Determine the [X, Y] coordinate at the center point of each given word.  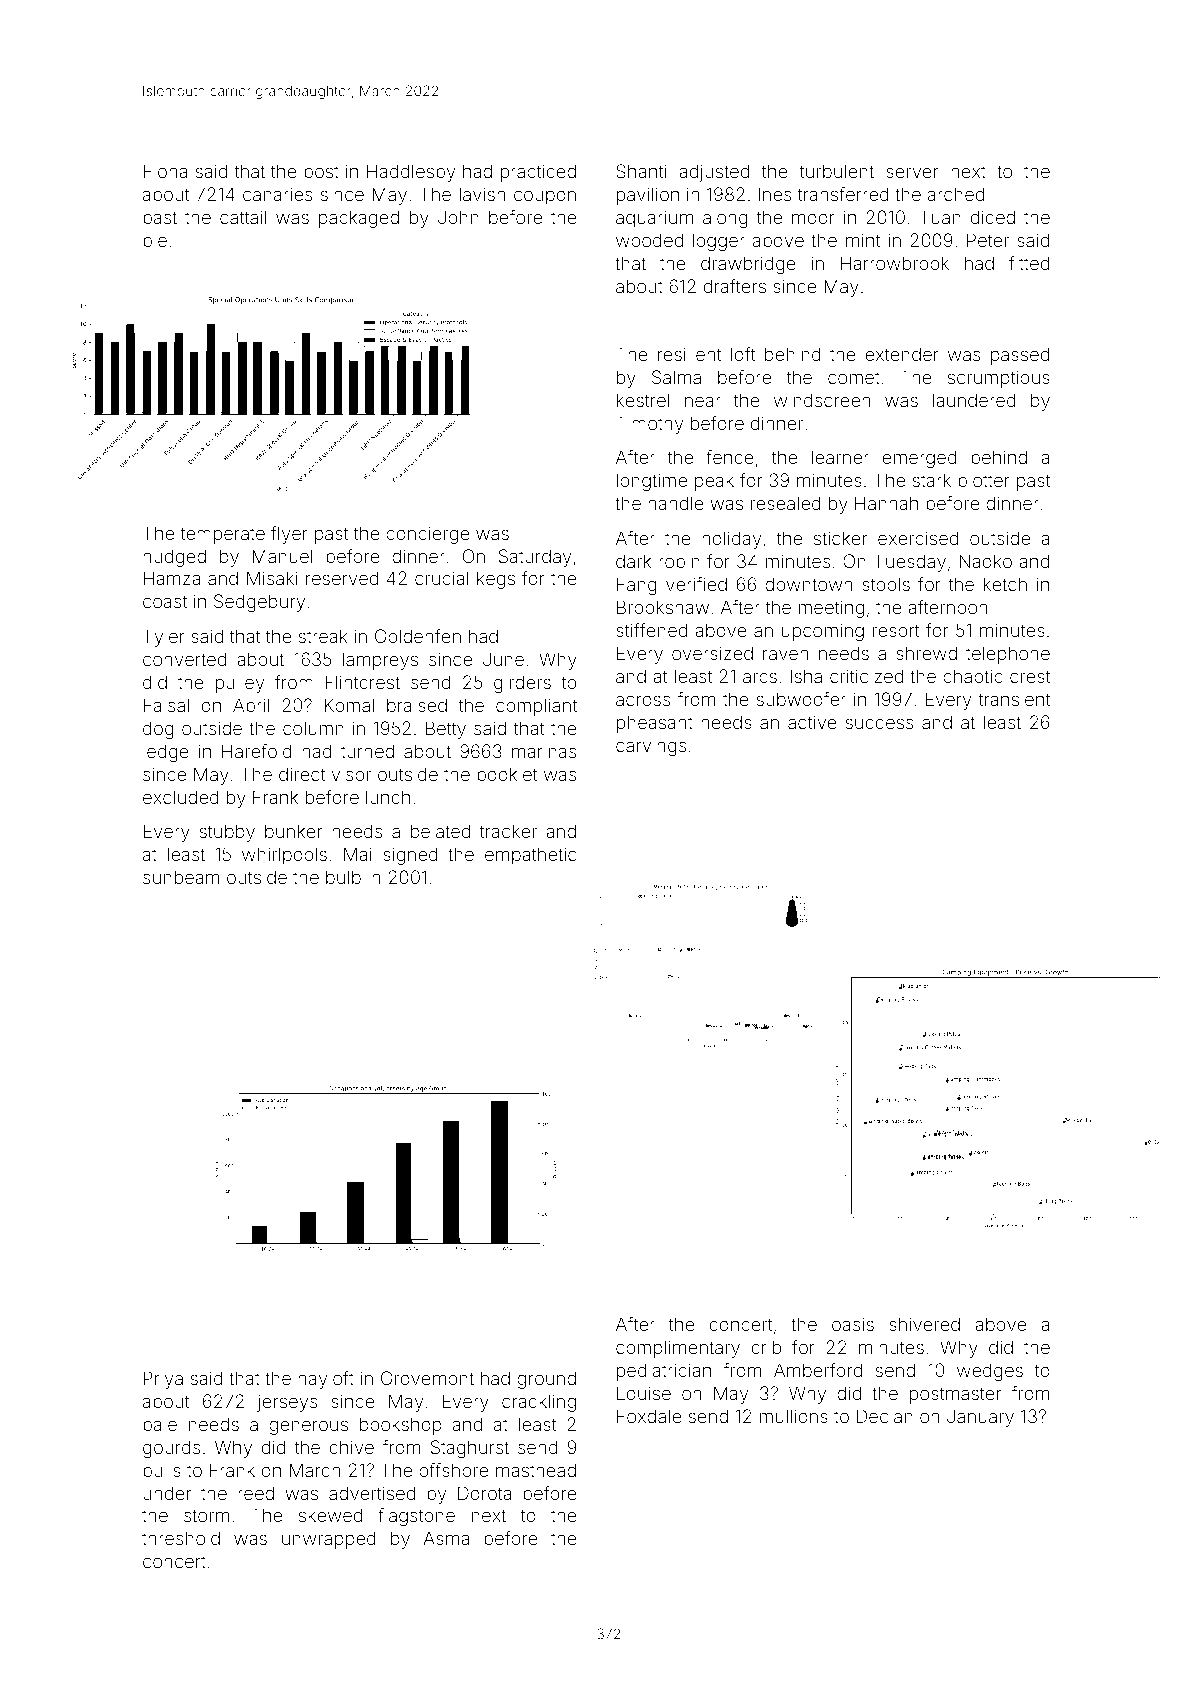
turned [367, 751]
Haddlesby [411, 173]
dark [633, 561]
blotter [984, 480]
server [912, 172]
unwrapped [329, 1540]
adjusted [714, 173]
